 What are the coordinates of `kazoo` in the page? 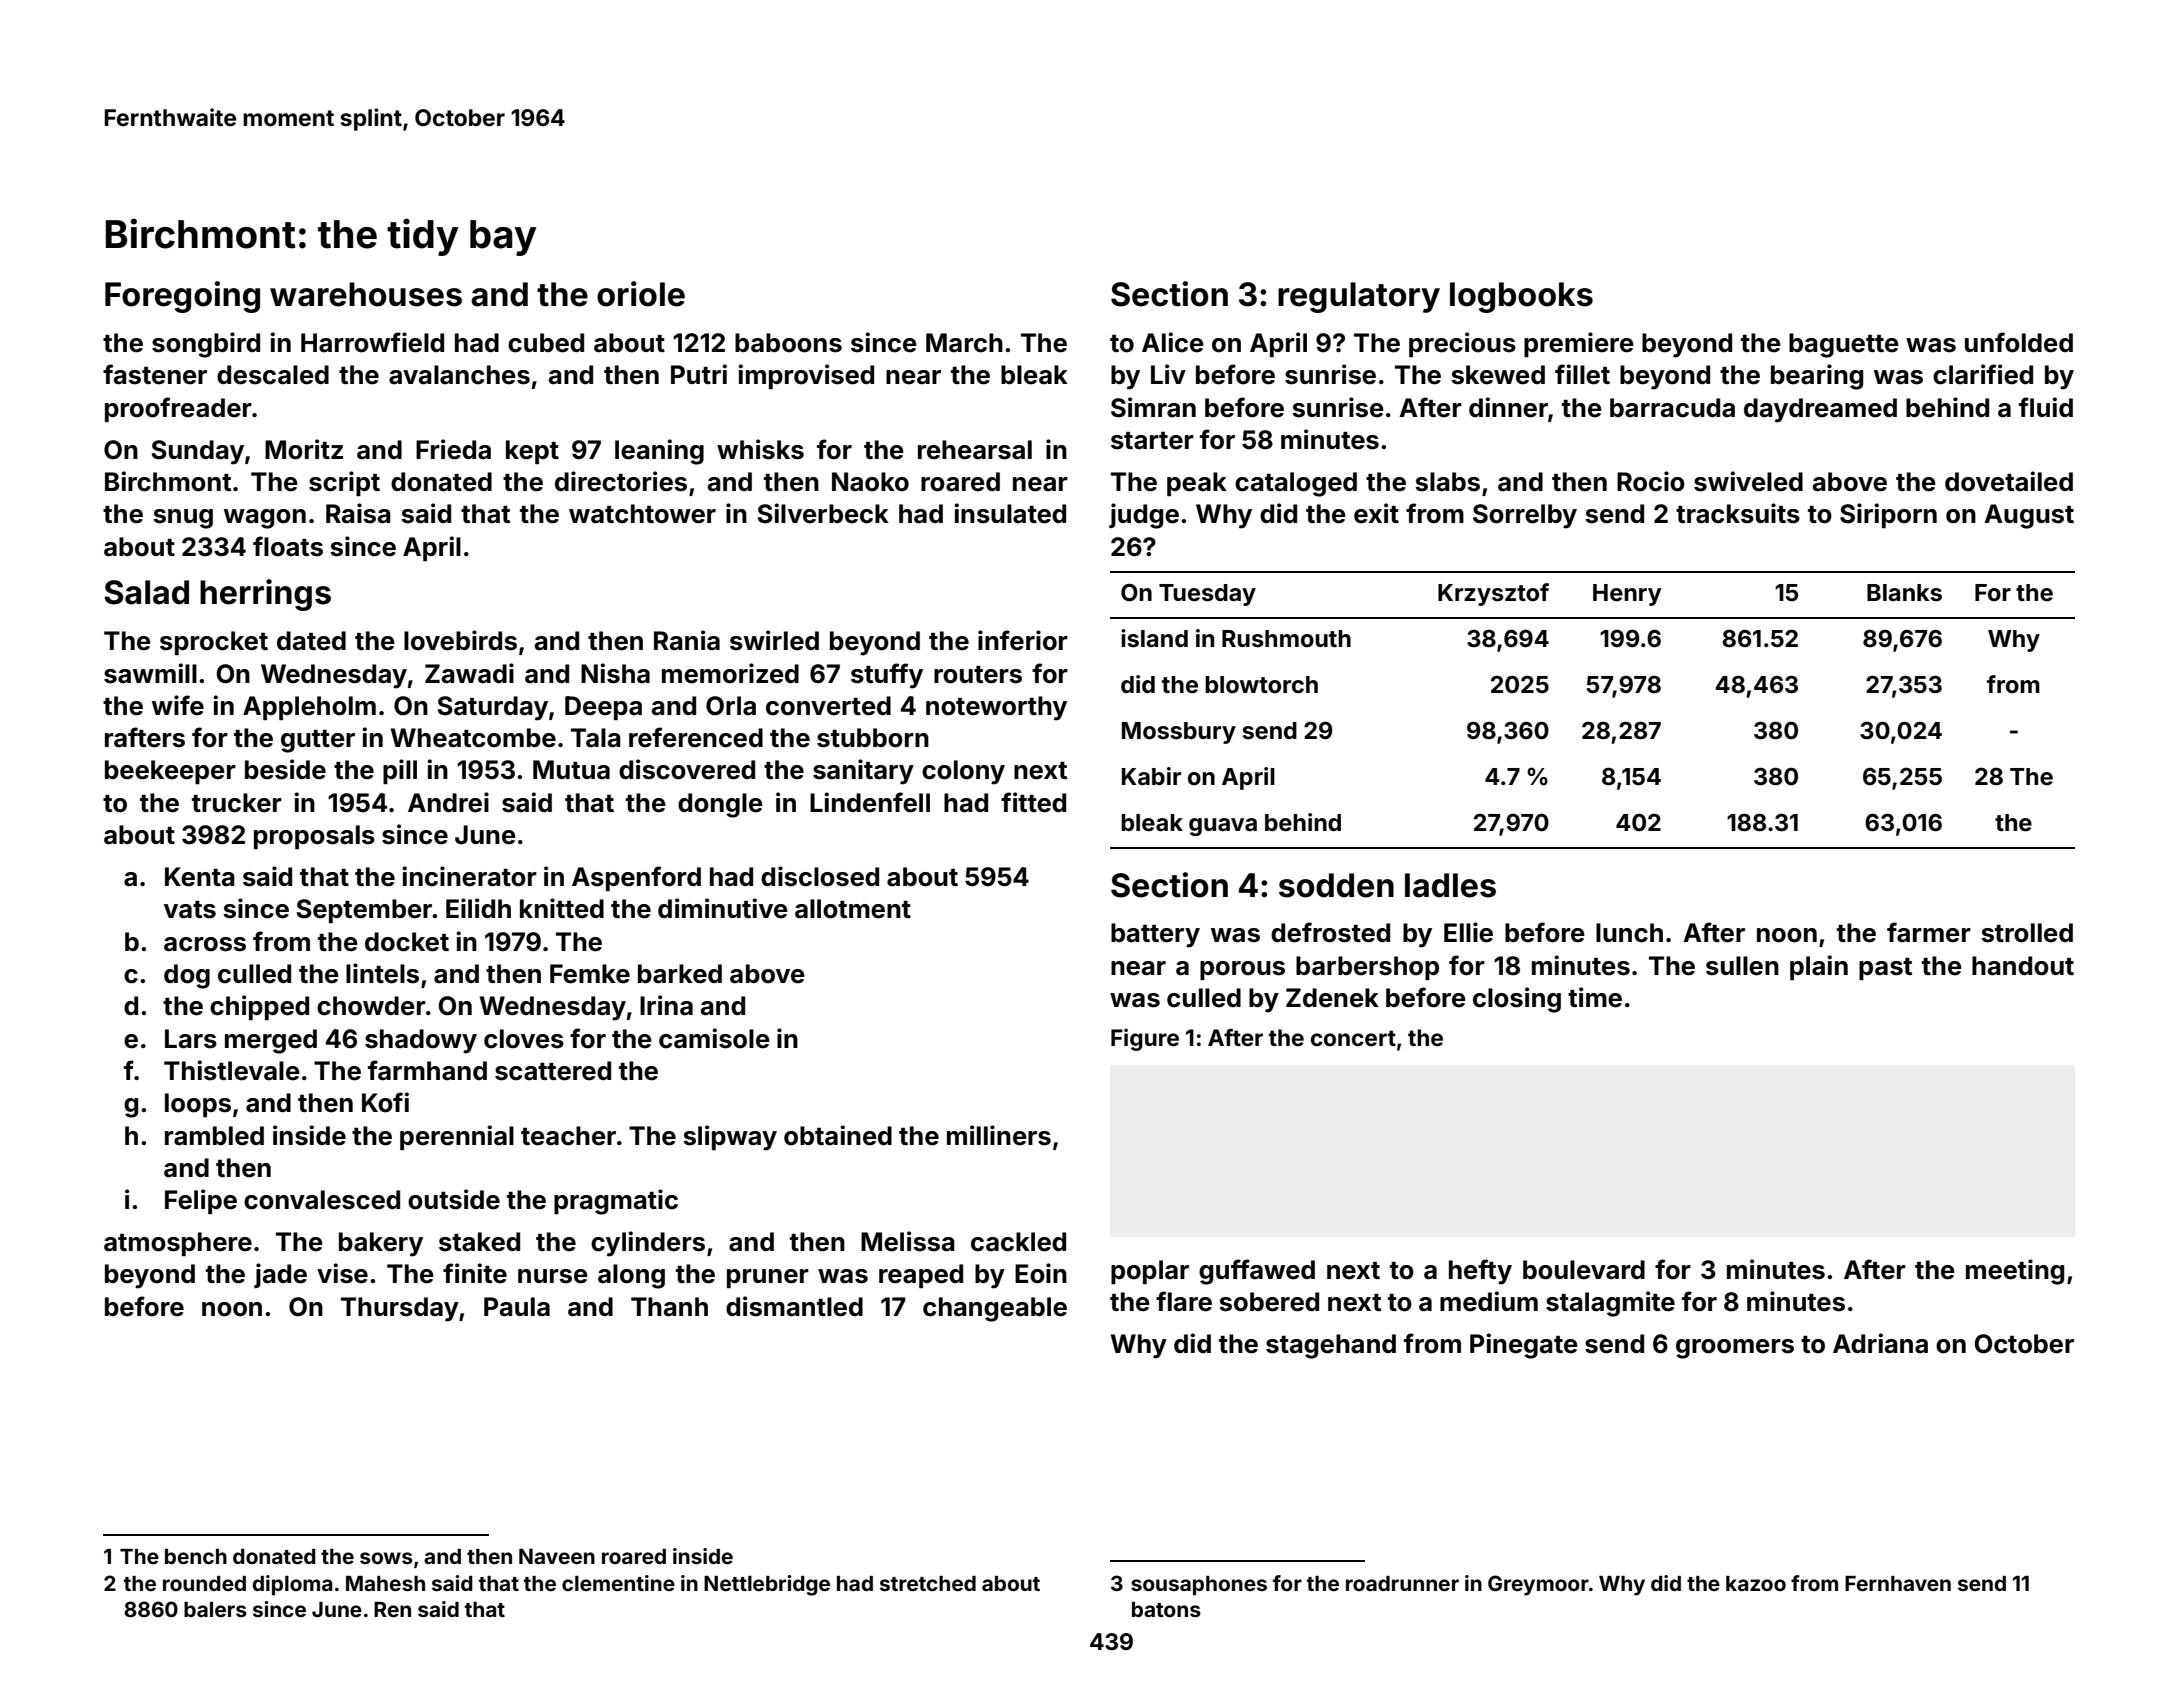 It's located at (1756, 1583).
